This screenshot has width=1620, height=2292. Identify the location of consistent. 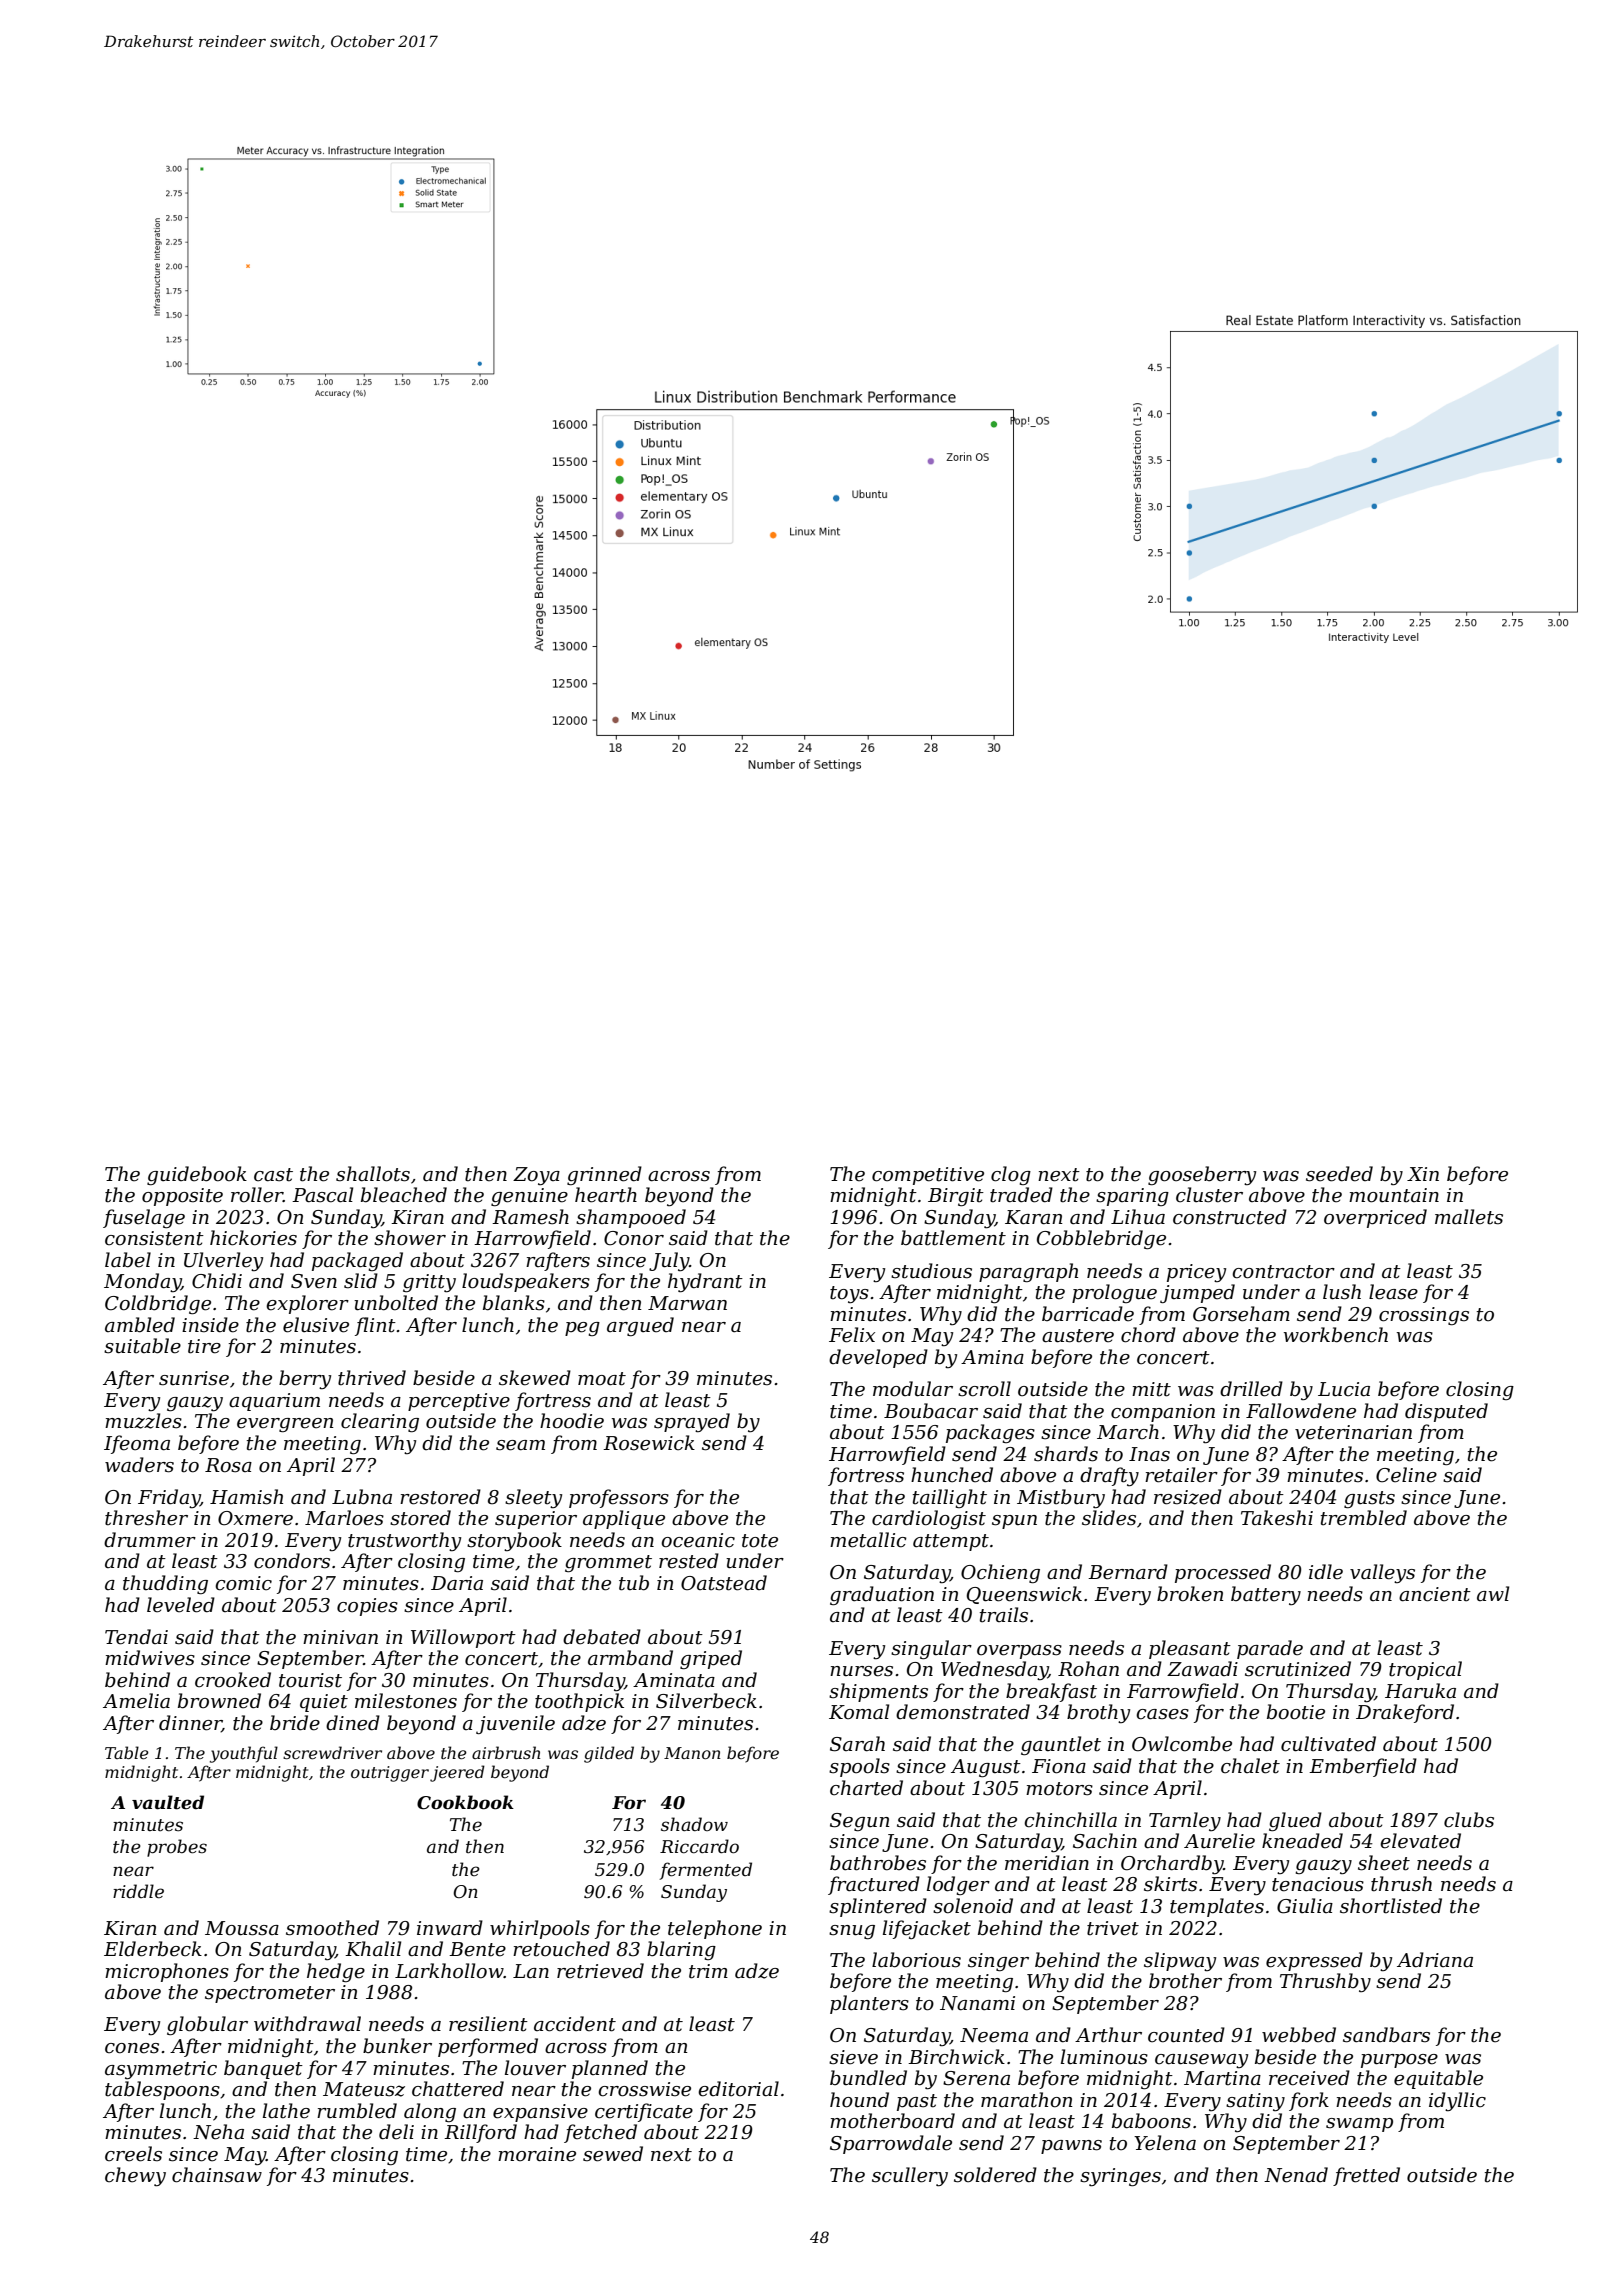
(154, 1238).
